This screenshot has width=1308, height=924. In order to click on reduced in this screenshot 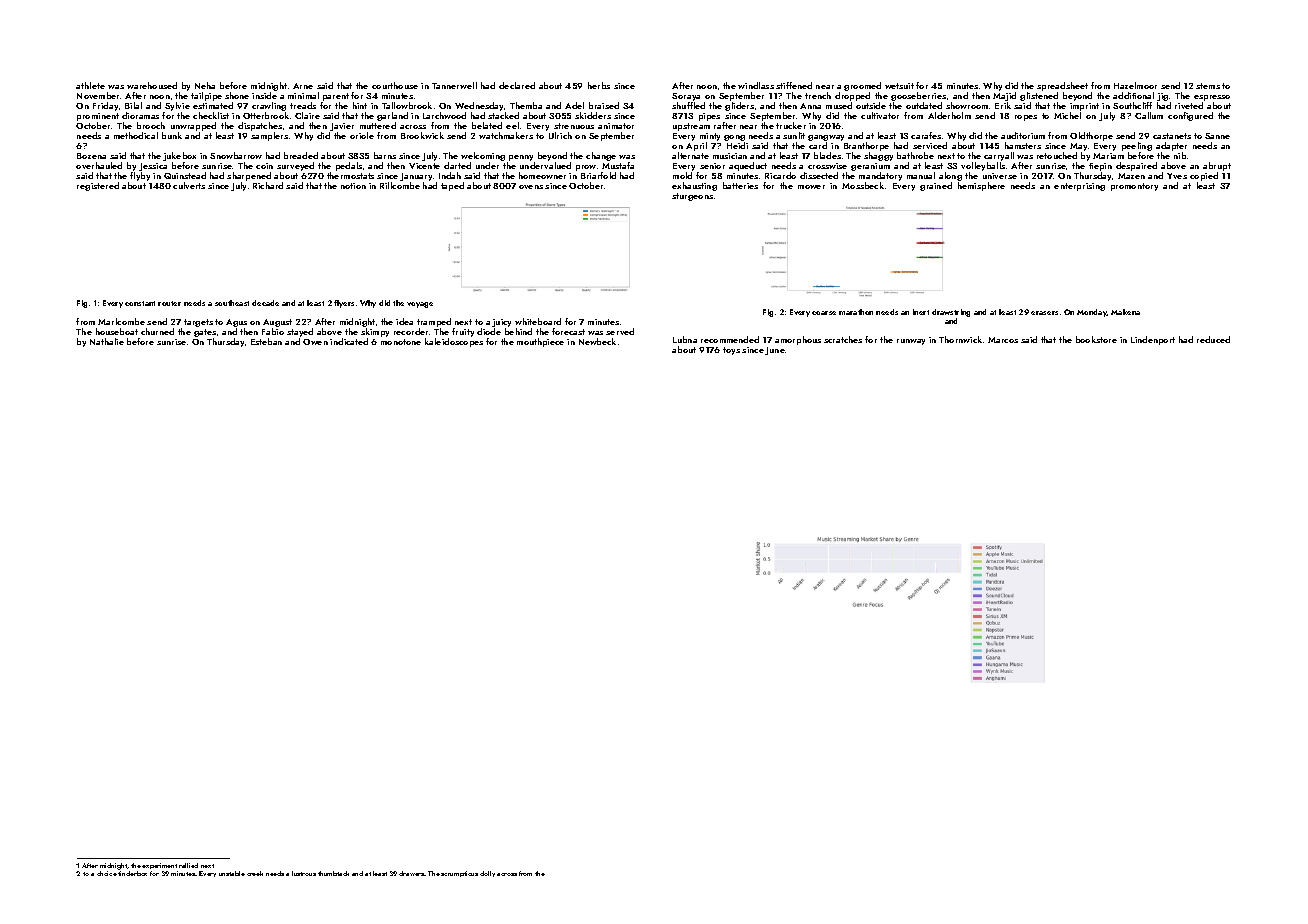, I will do `click(1213, 339)`.
